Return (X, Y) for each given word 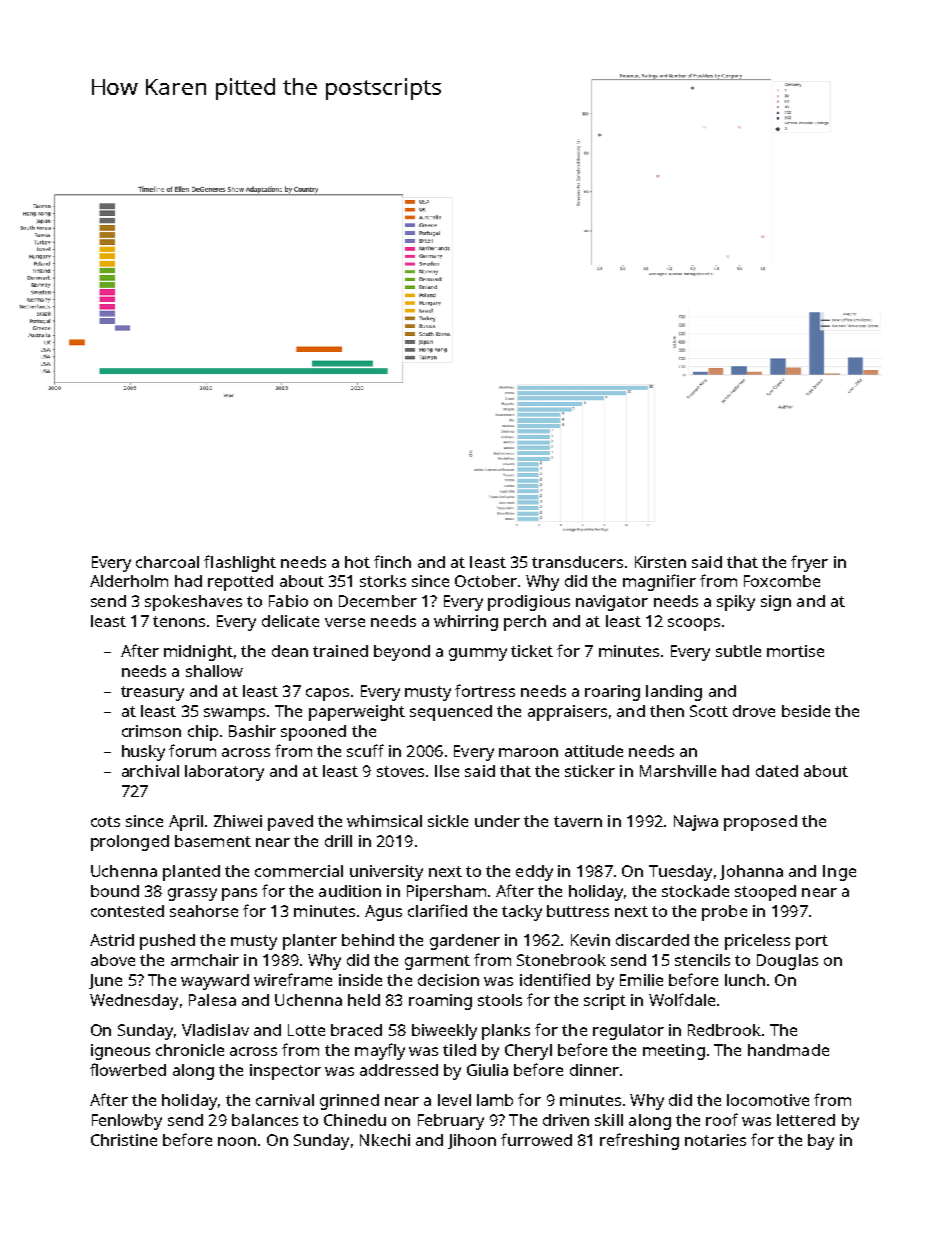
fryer (809, 563)
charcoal (167, 562)
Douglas (787, 962)
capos (327, 694)
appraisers (567, 713)
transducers (577, 562)
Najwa (696, 823)
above (113, 960)
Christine (124, 1140)
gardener (465, 942)
